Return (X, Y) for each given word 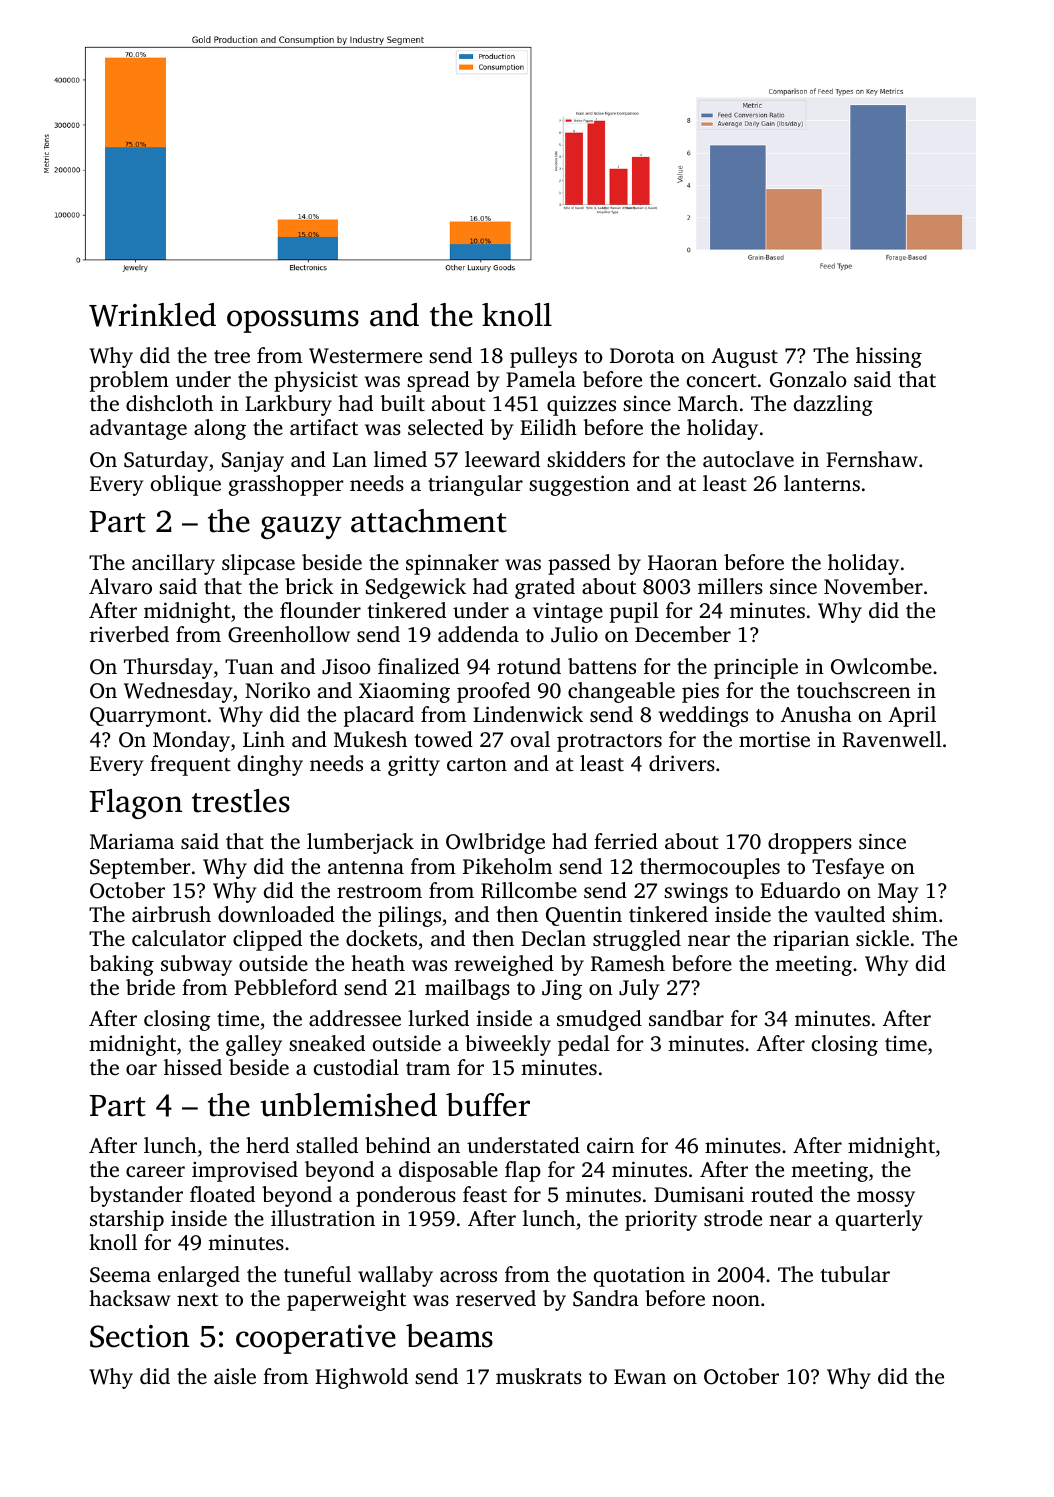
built (402, 403)
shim (915, 914)
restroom (379, 891)
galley (254, 1045)
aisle (235, 1376)
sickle (882, 938)
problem (129, 381)
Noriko (277, 690)
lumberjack (360, 843)
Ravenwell (892, 739)
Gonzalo (808, 379)
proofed (493, 692)
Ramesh (628, 963)
